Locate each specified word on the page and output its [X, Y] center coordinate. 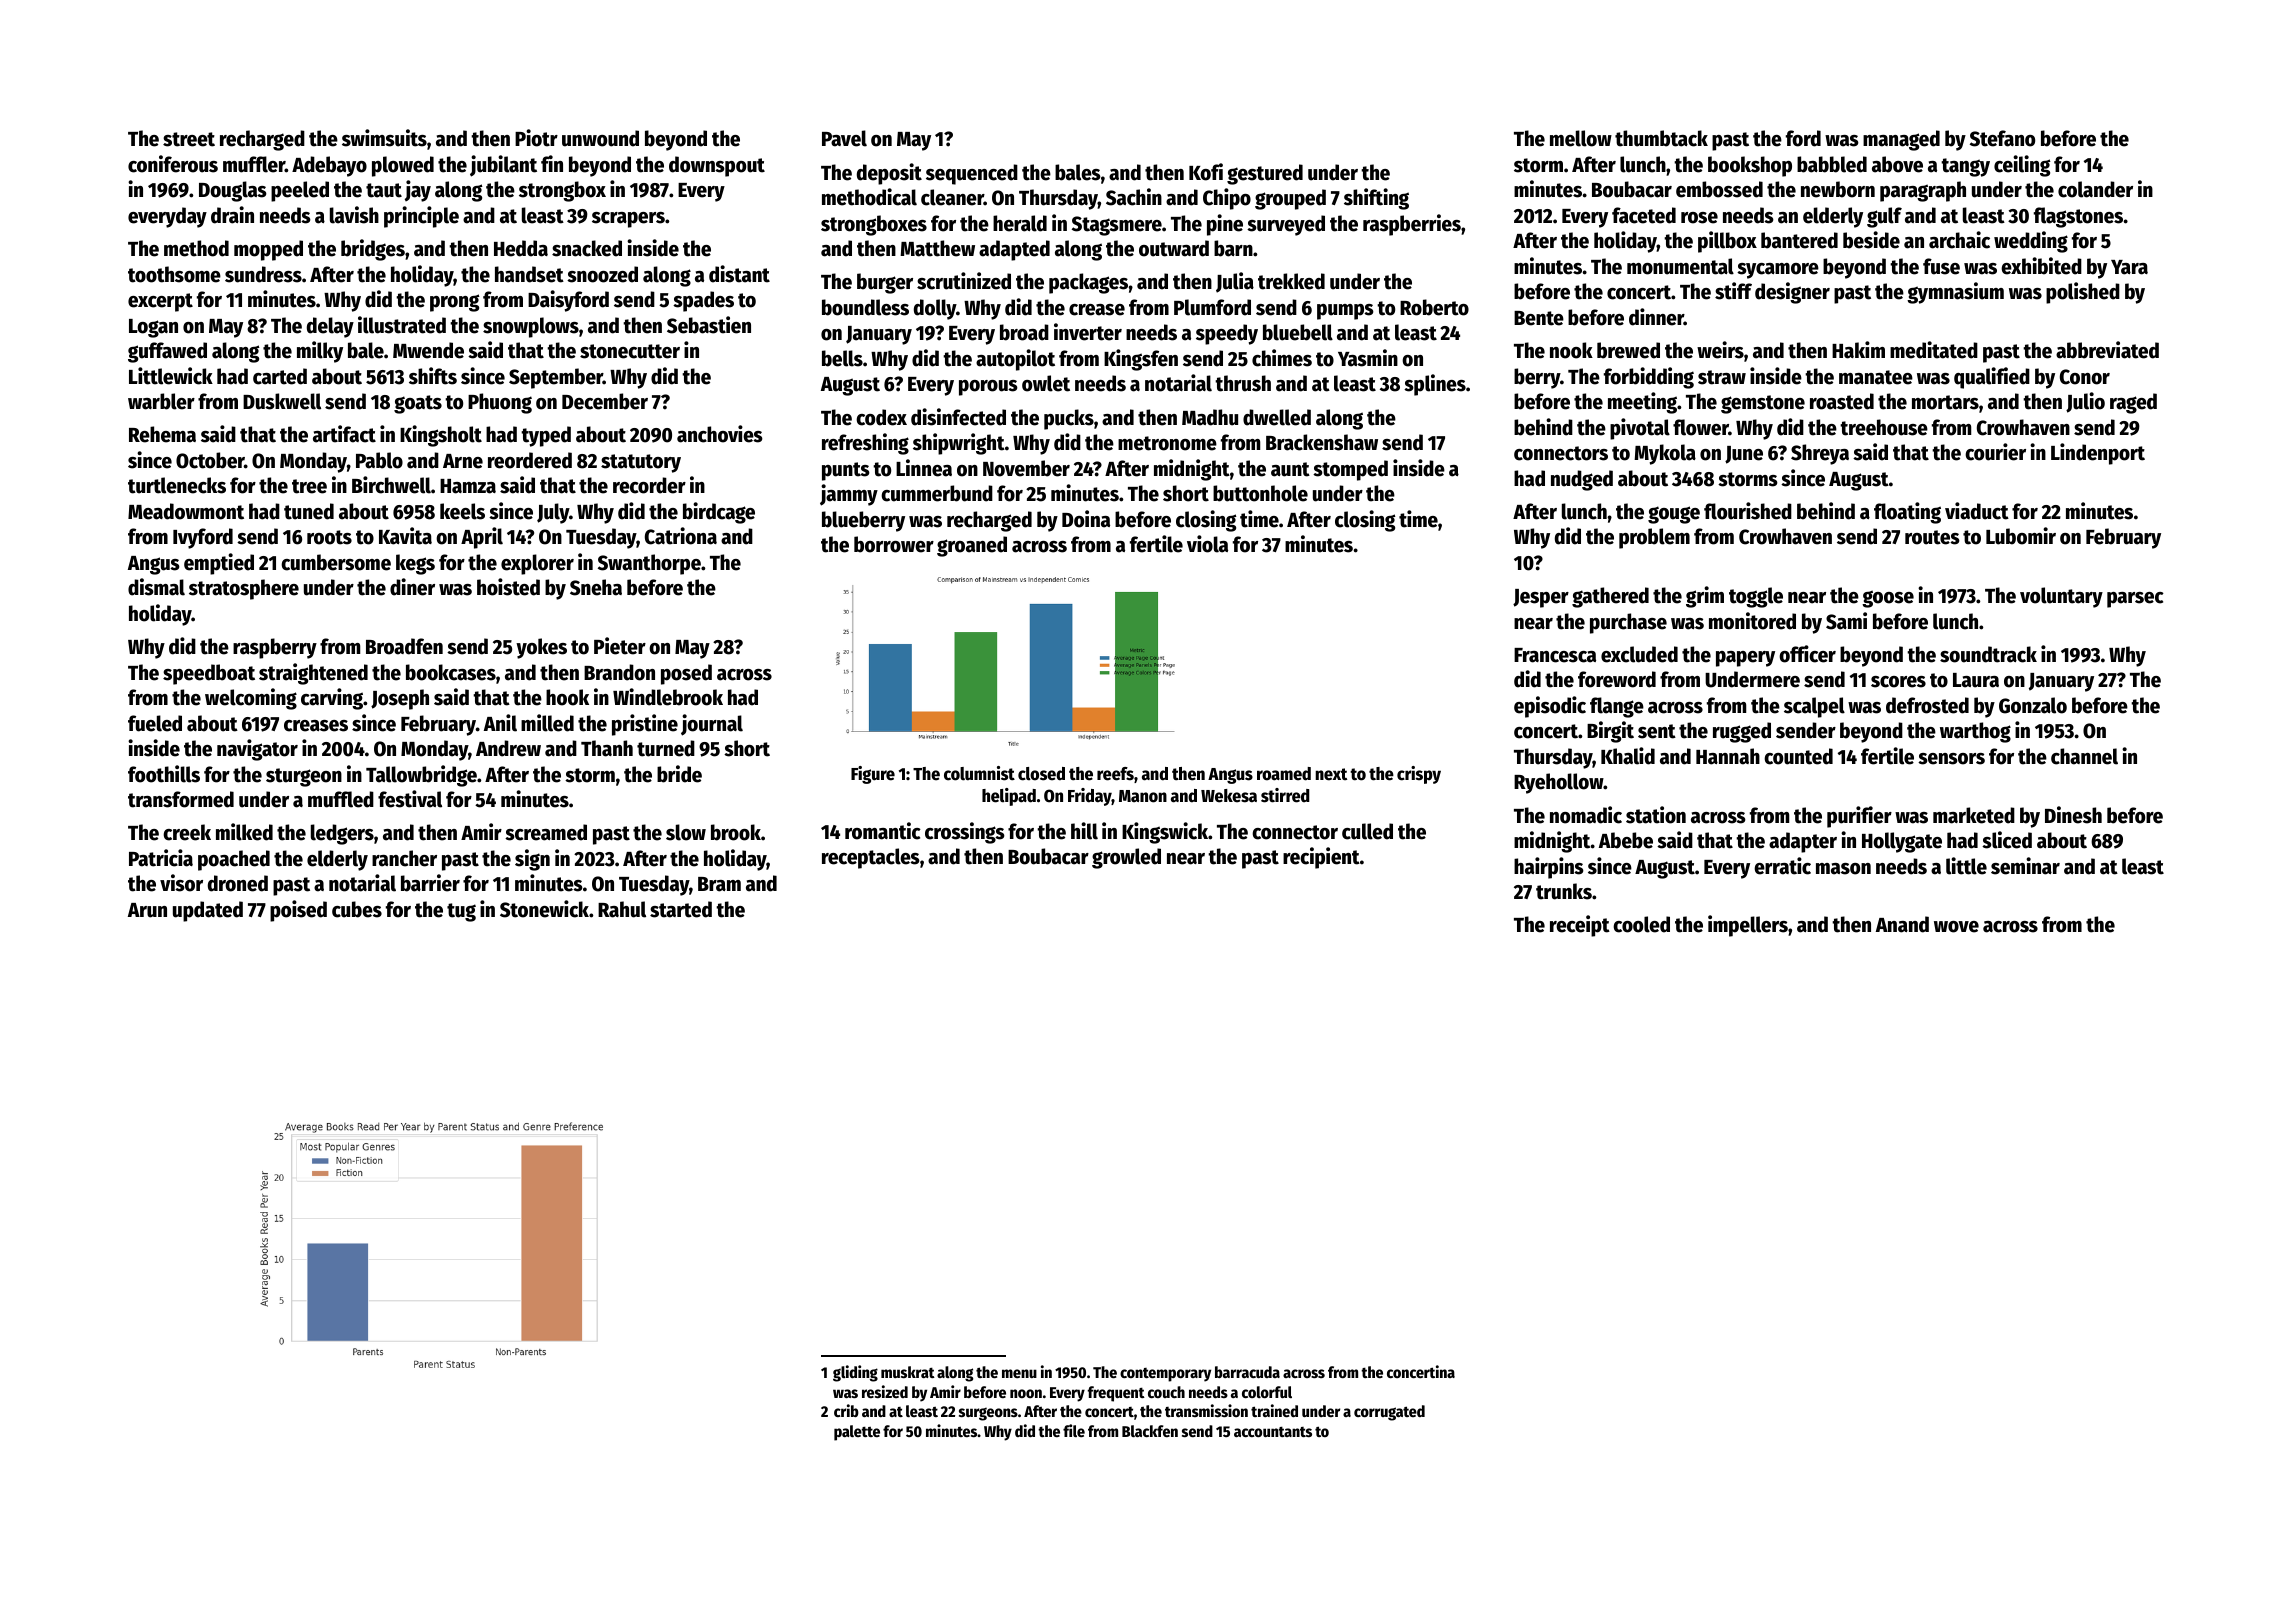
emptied [219, 564]
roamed [1284, 774]
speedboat [209, 674]
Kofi [1206, 172]
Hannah [1728, 756]
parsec [2135, 600]
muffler [254, 164]
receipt [1580, 926]
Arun [147, 910]
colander [2095, 189]
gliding [855, 1373]
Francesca [1555, 655]
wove [1956, 927]
